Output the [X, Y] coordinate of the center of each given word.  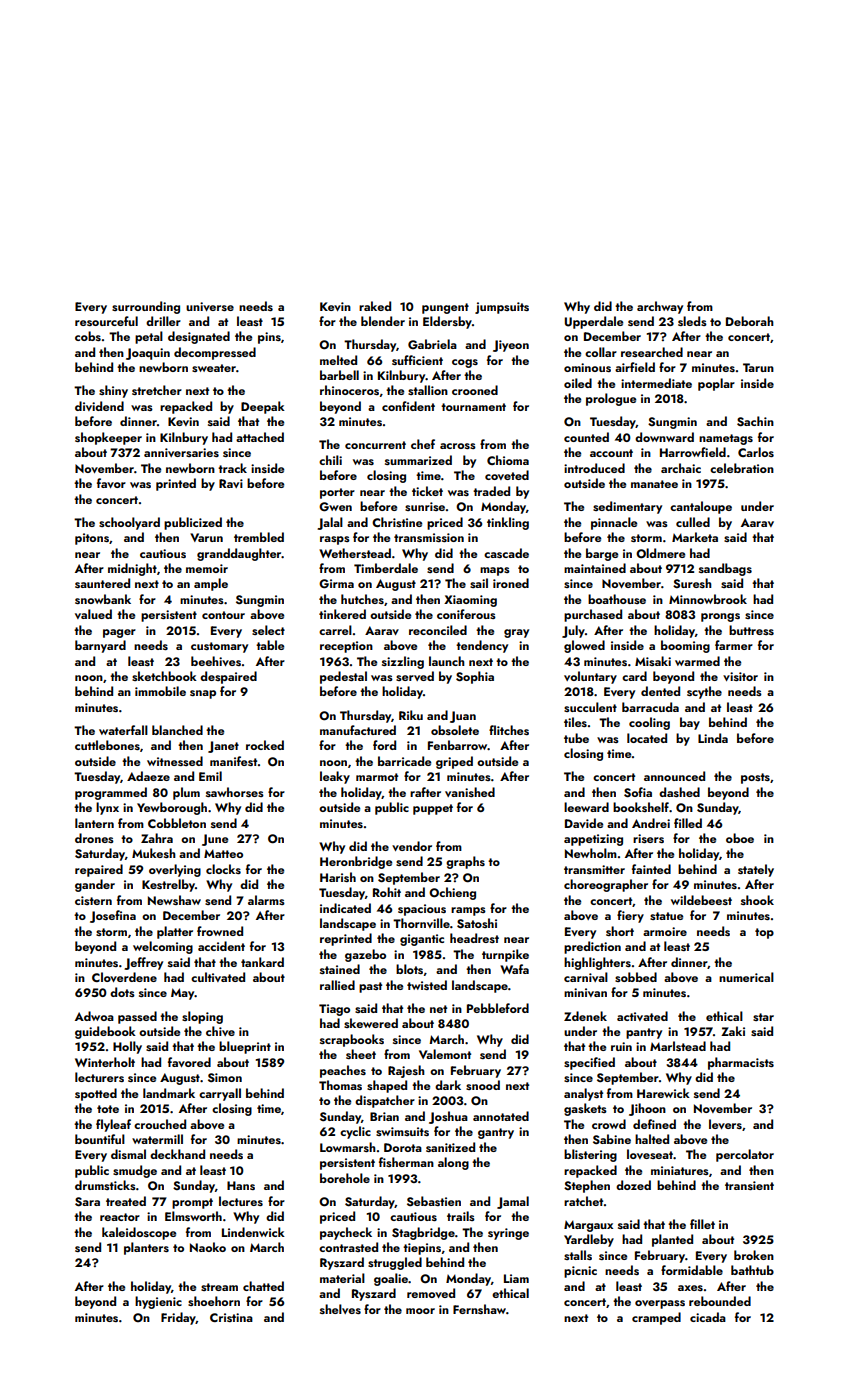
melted [338, 360]
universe [210, 306]
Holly [127, 1047]
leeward [586, 807]
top [764, 933]
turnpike [505, 955]
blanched [177, 730]
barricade [404, 761]
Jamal [513, 1202]
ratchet [583, 1201]
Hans [241, 1185]
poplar [716, 384]
